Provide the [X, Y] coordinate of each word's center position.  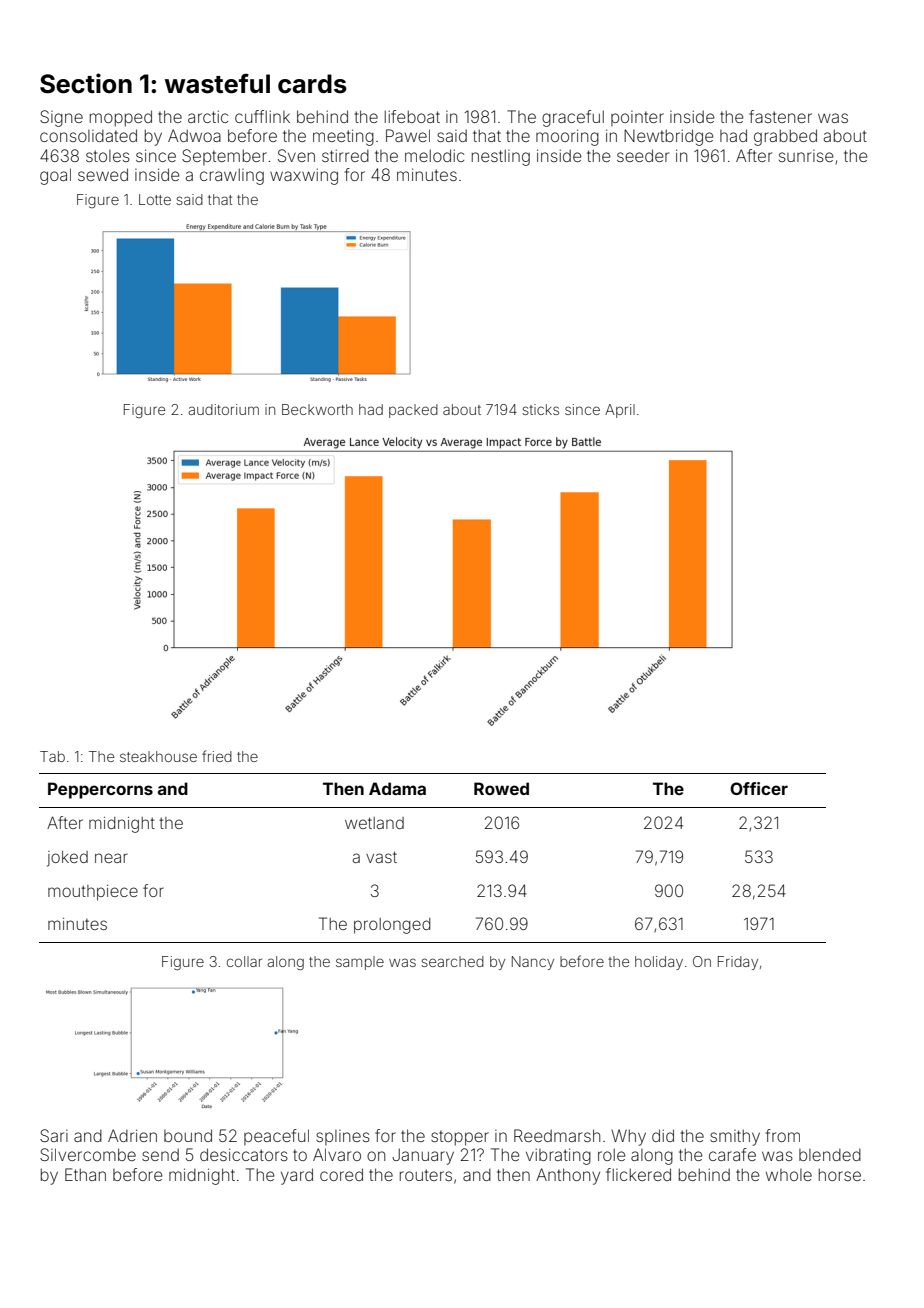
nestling [501, 157]
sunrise [806, 156]
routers [426, 1175]
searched [452, 961]
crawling [232, 176]
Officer [759, 788]
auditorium [223, 409]
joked [67, 859]
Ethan [85, 1174]
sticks [540, 409]
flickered [638, 1174]
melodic [434, 155]
